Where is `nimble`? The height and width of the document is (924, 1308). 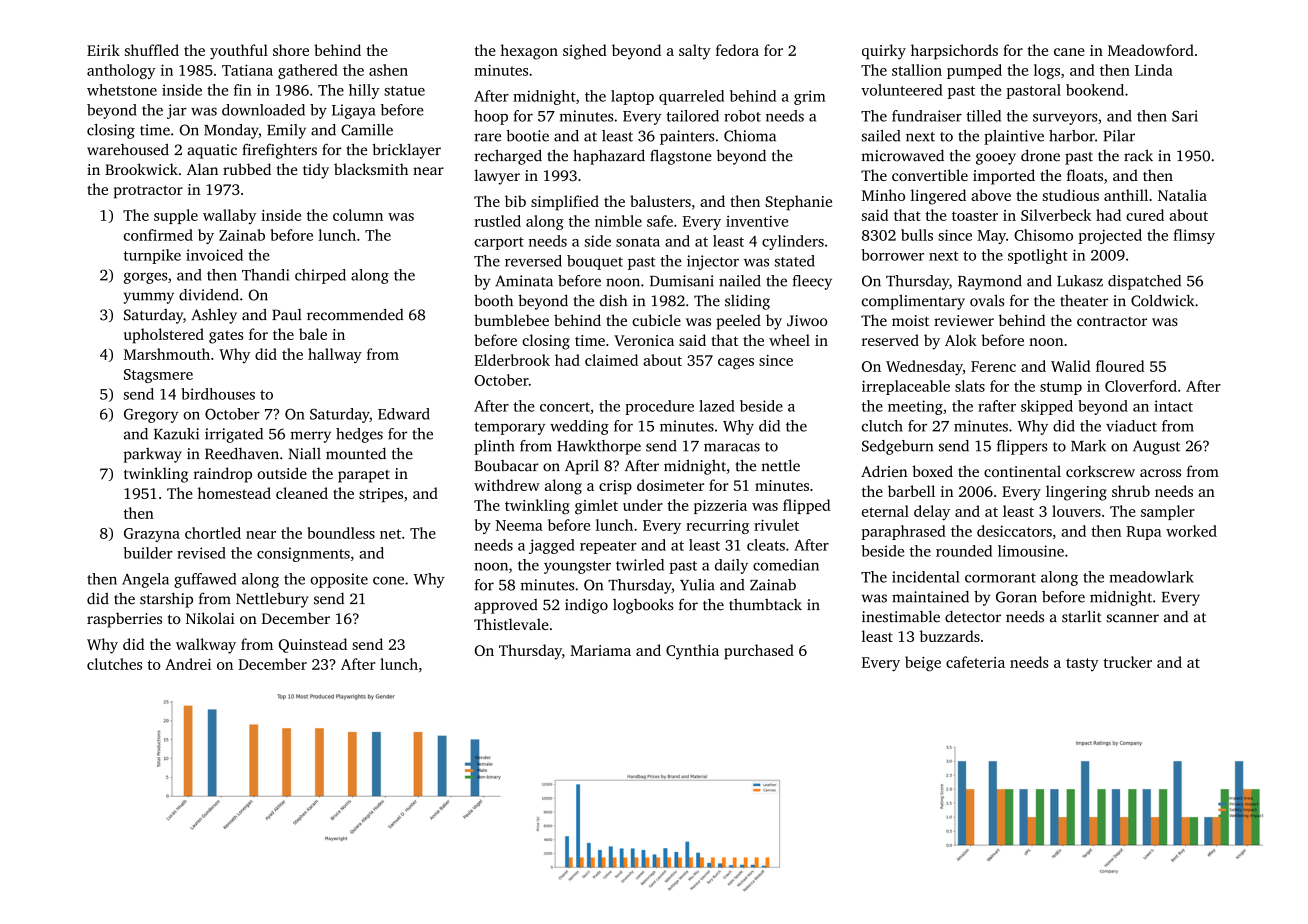
nimble is located at coordinates (618, 221).
